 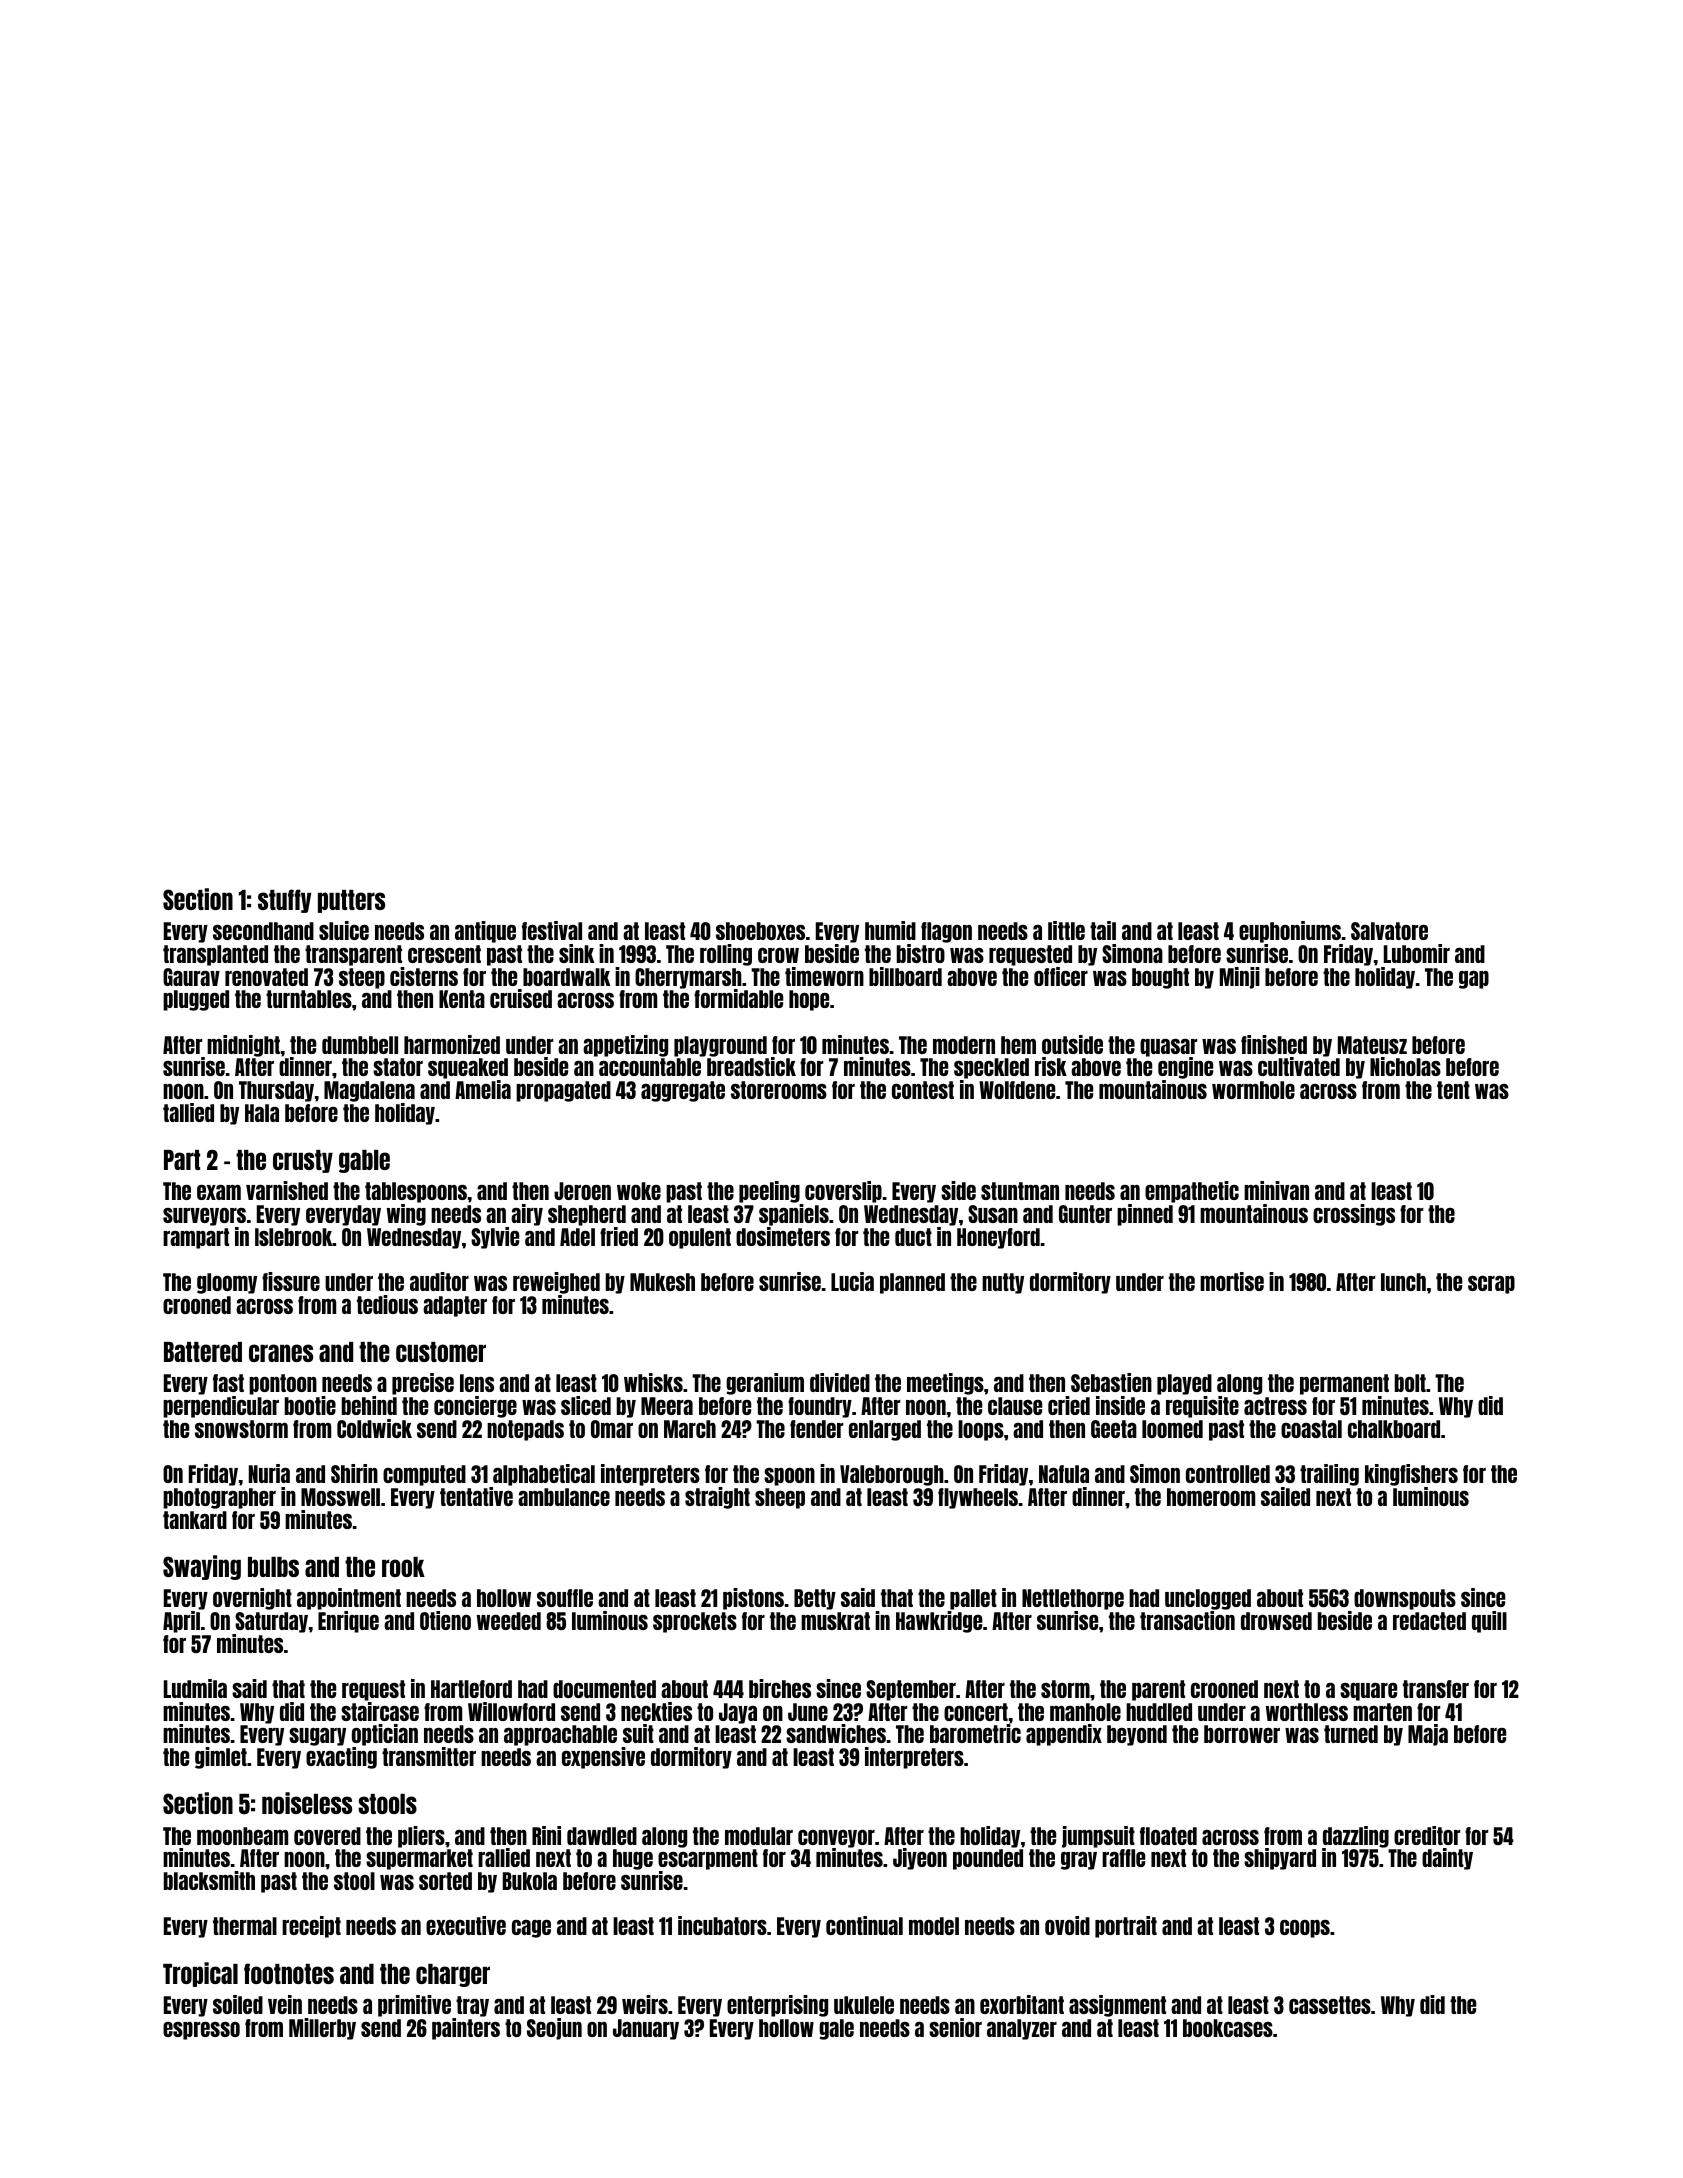 I want to click on Hartleford, so click(x=471, y=1689).
